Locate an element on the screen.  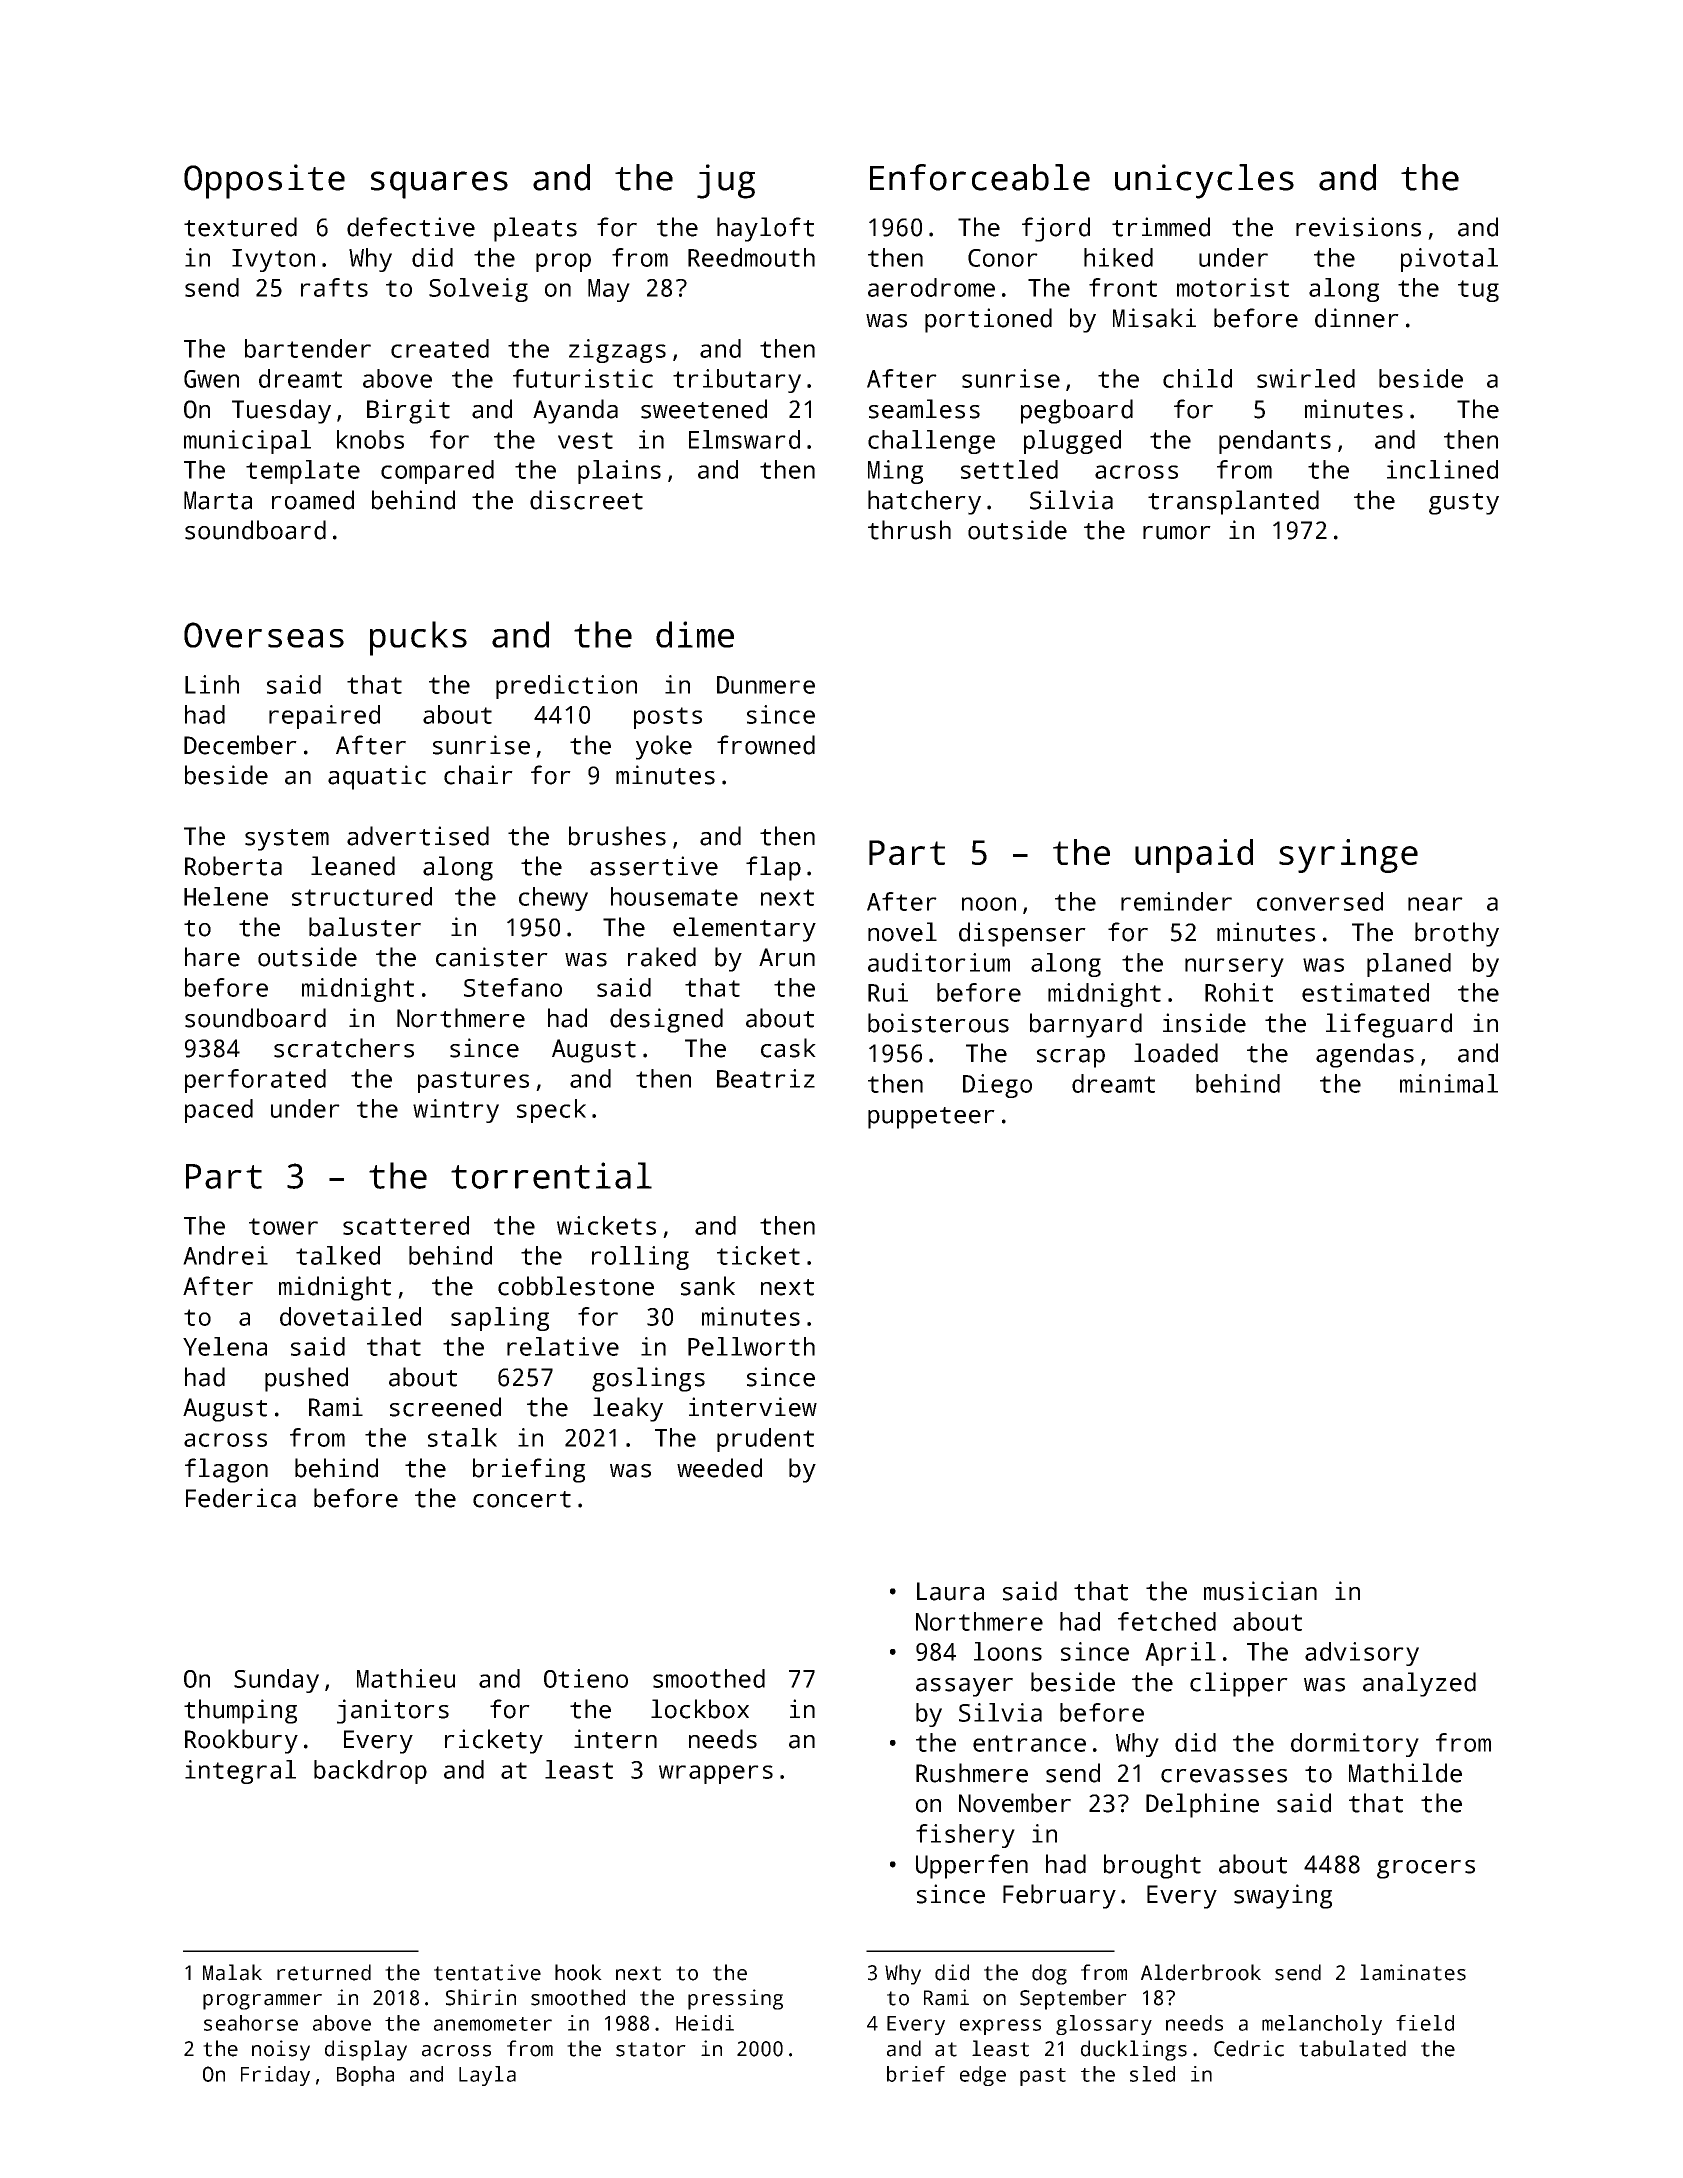
scratchers is located at coordinates (344, 1048).
